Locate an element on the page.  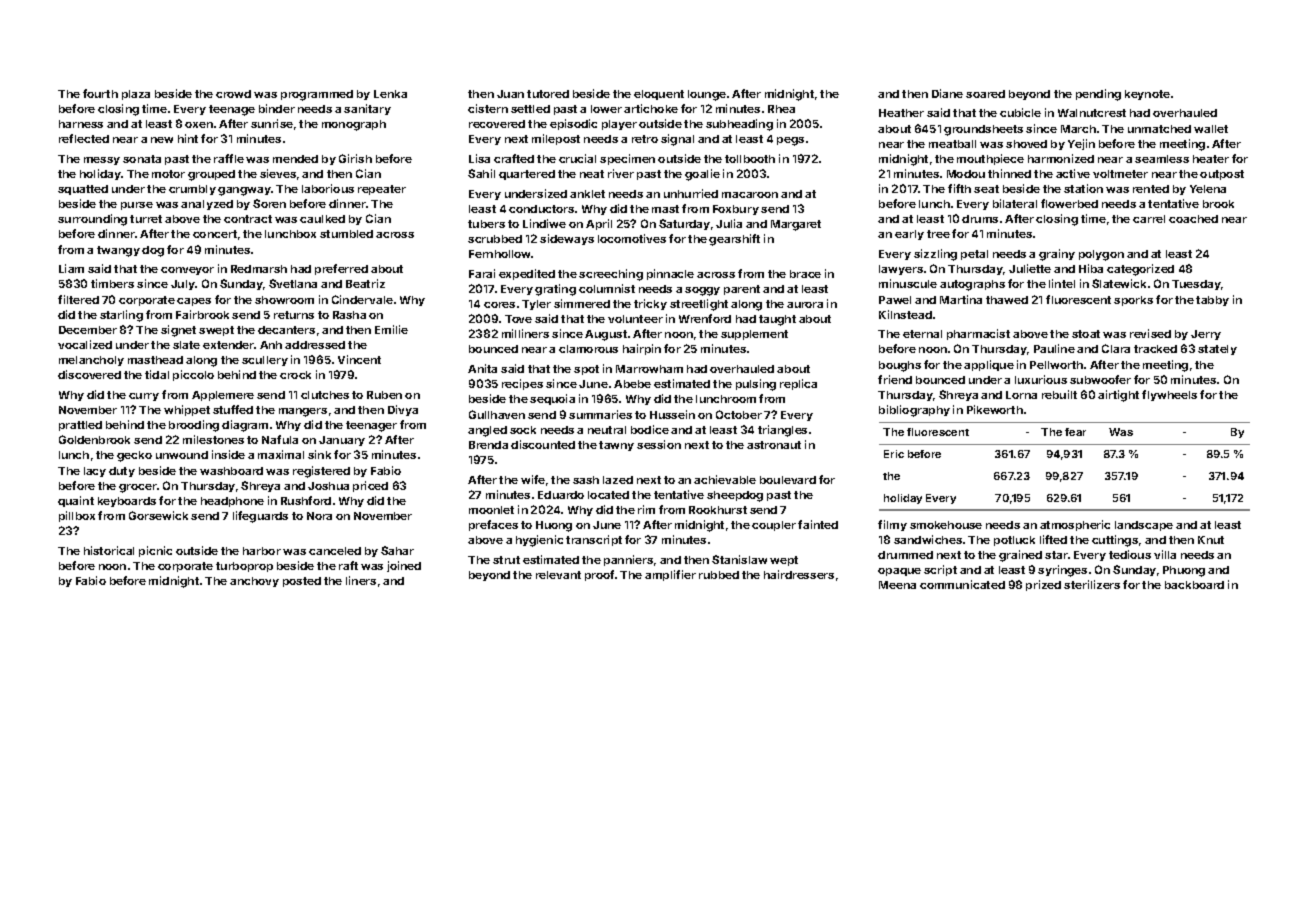
anchovy is located at coordinates (254, 582).
